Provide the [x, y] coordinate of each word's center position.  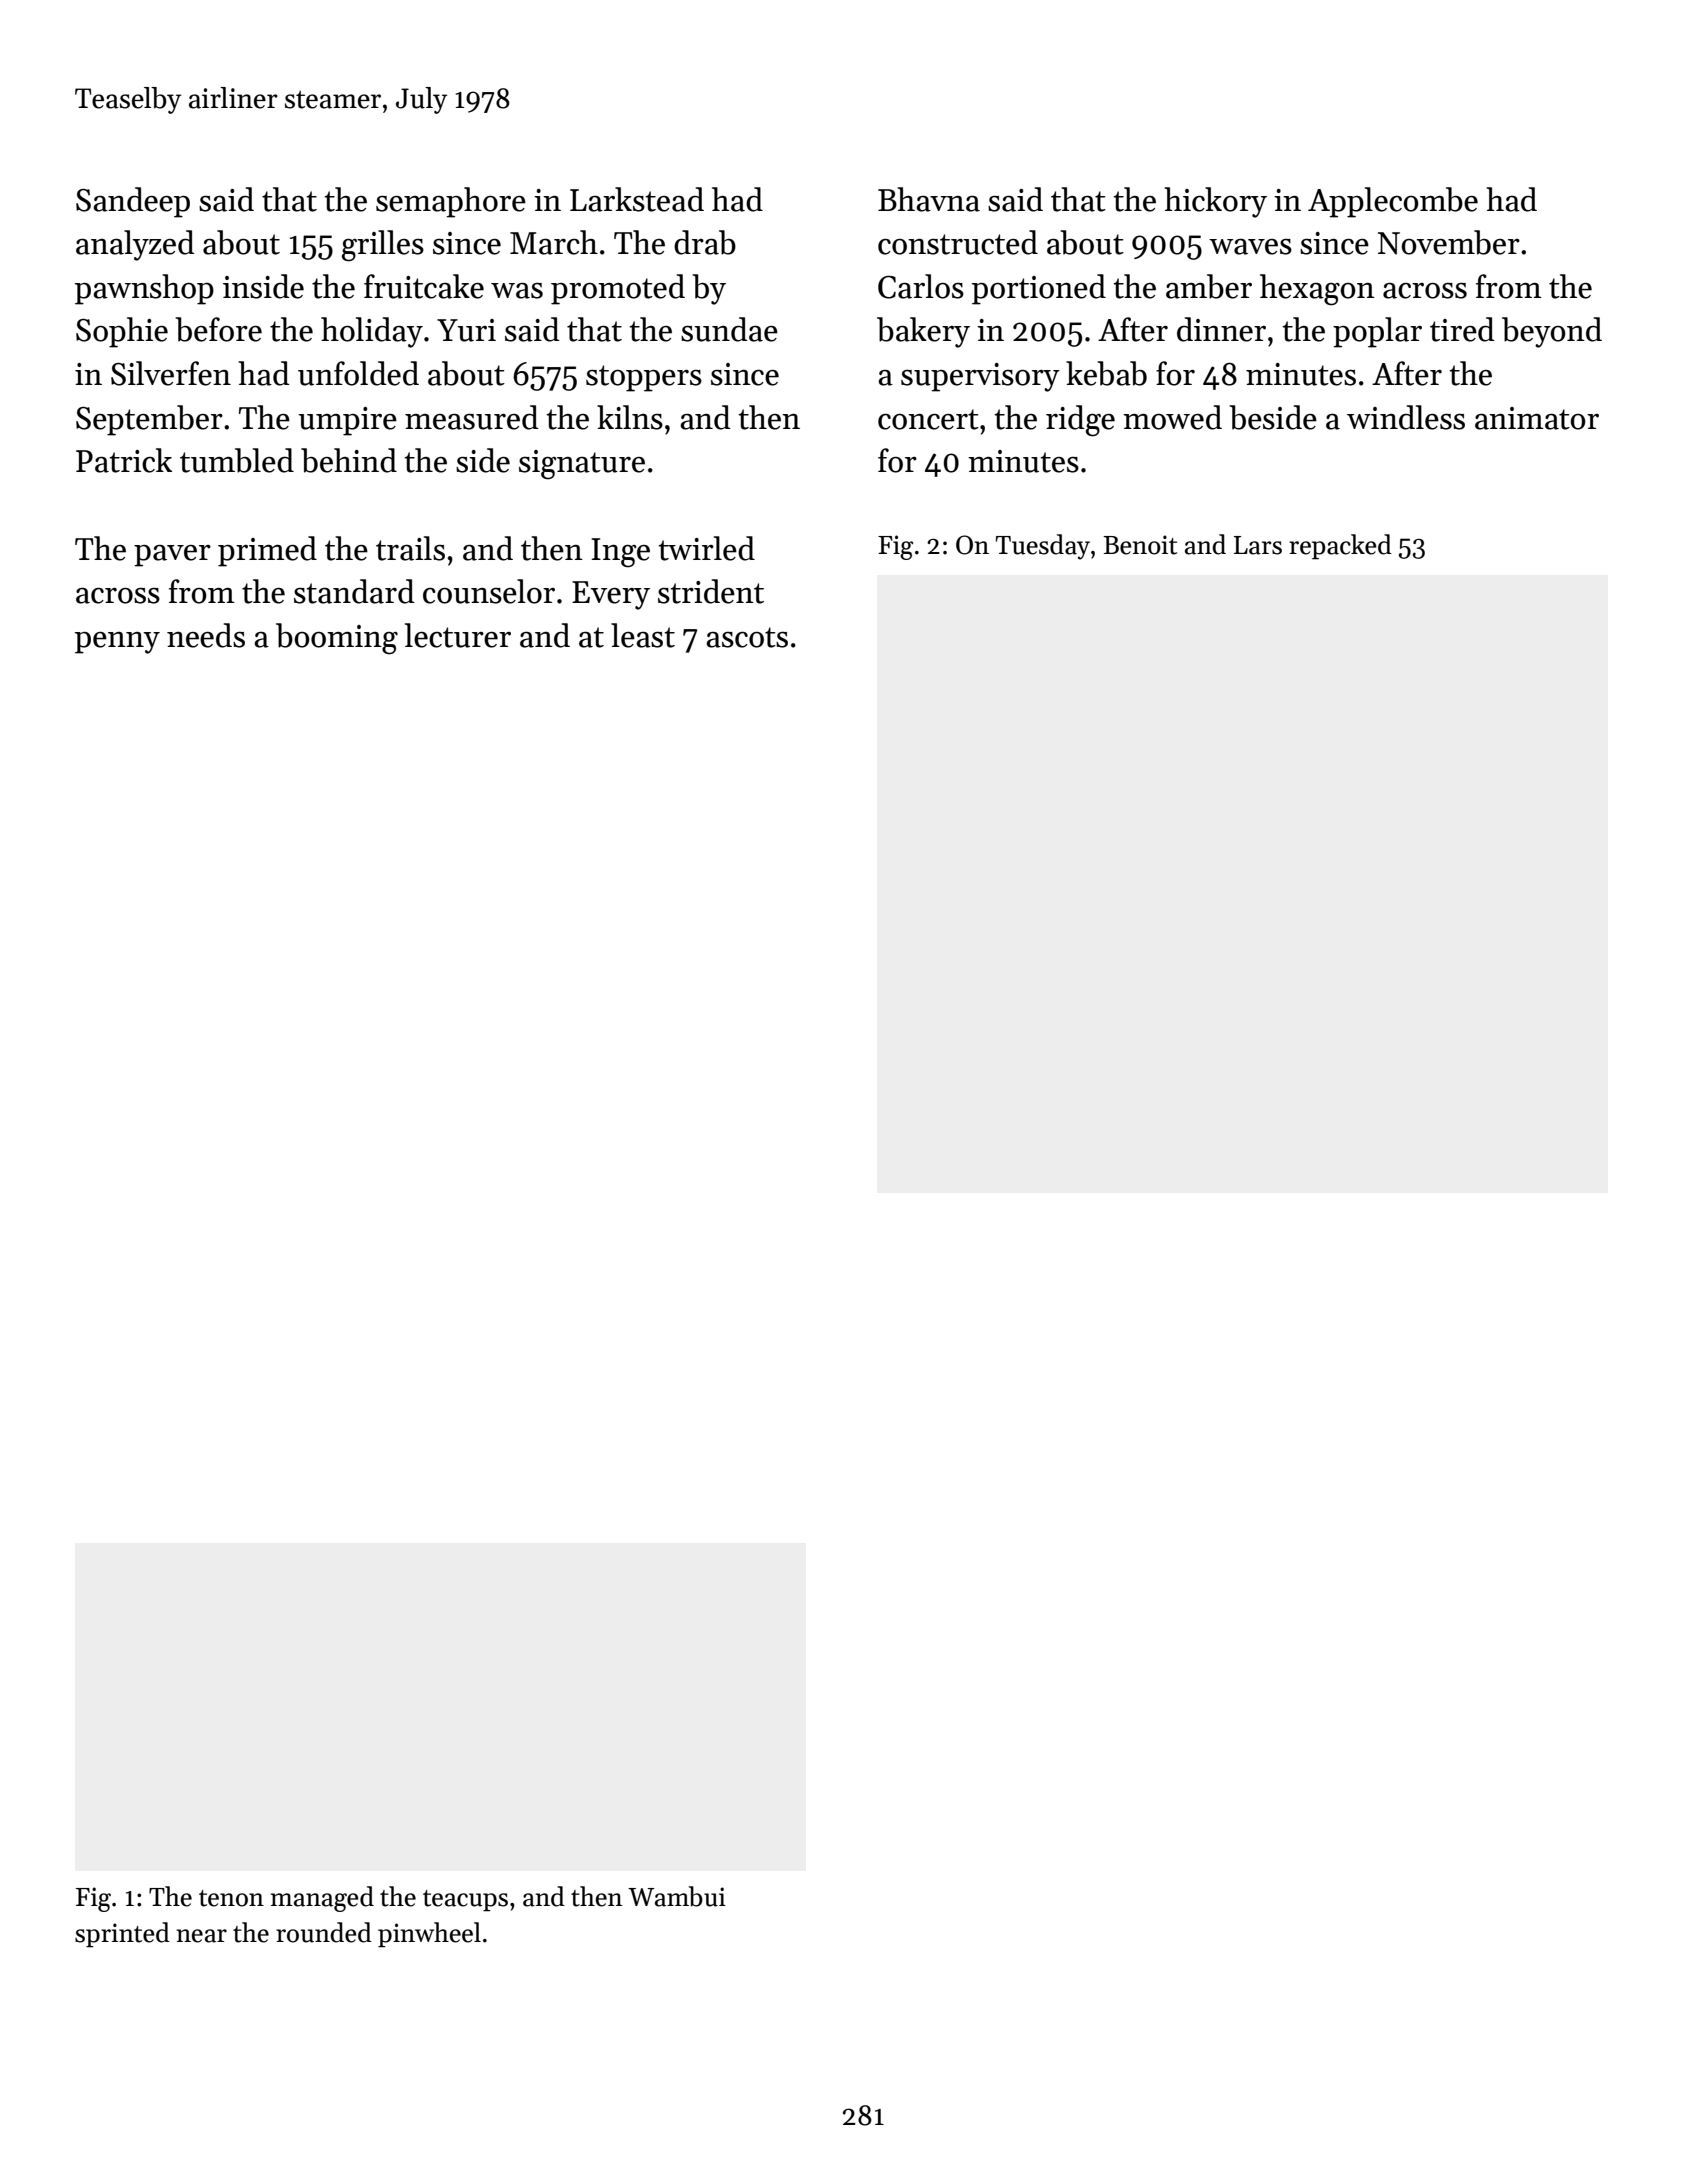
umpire [347, 421]
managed [322, 1899]
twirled [707, 548]
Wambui [677, 1896]
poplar [1377, 332]
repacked [1340, 547]
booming [337, 639]
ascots [747, 637]
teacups [465, 1901]
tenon [231, 1898]
